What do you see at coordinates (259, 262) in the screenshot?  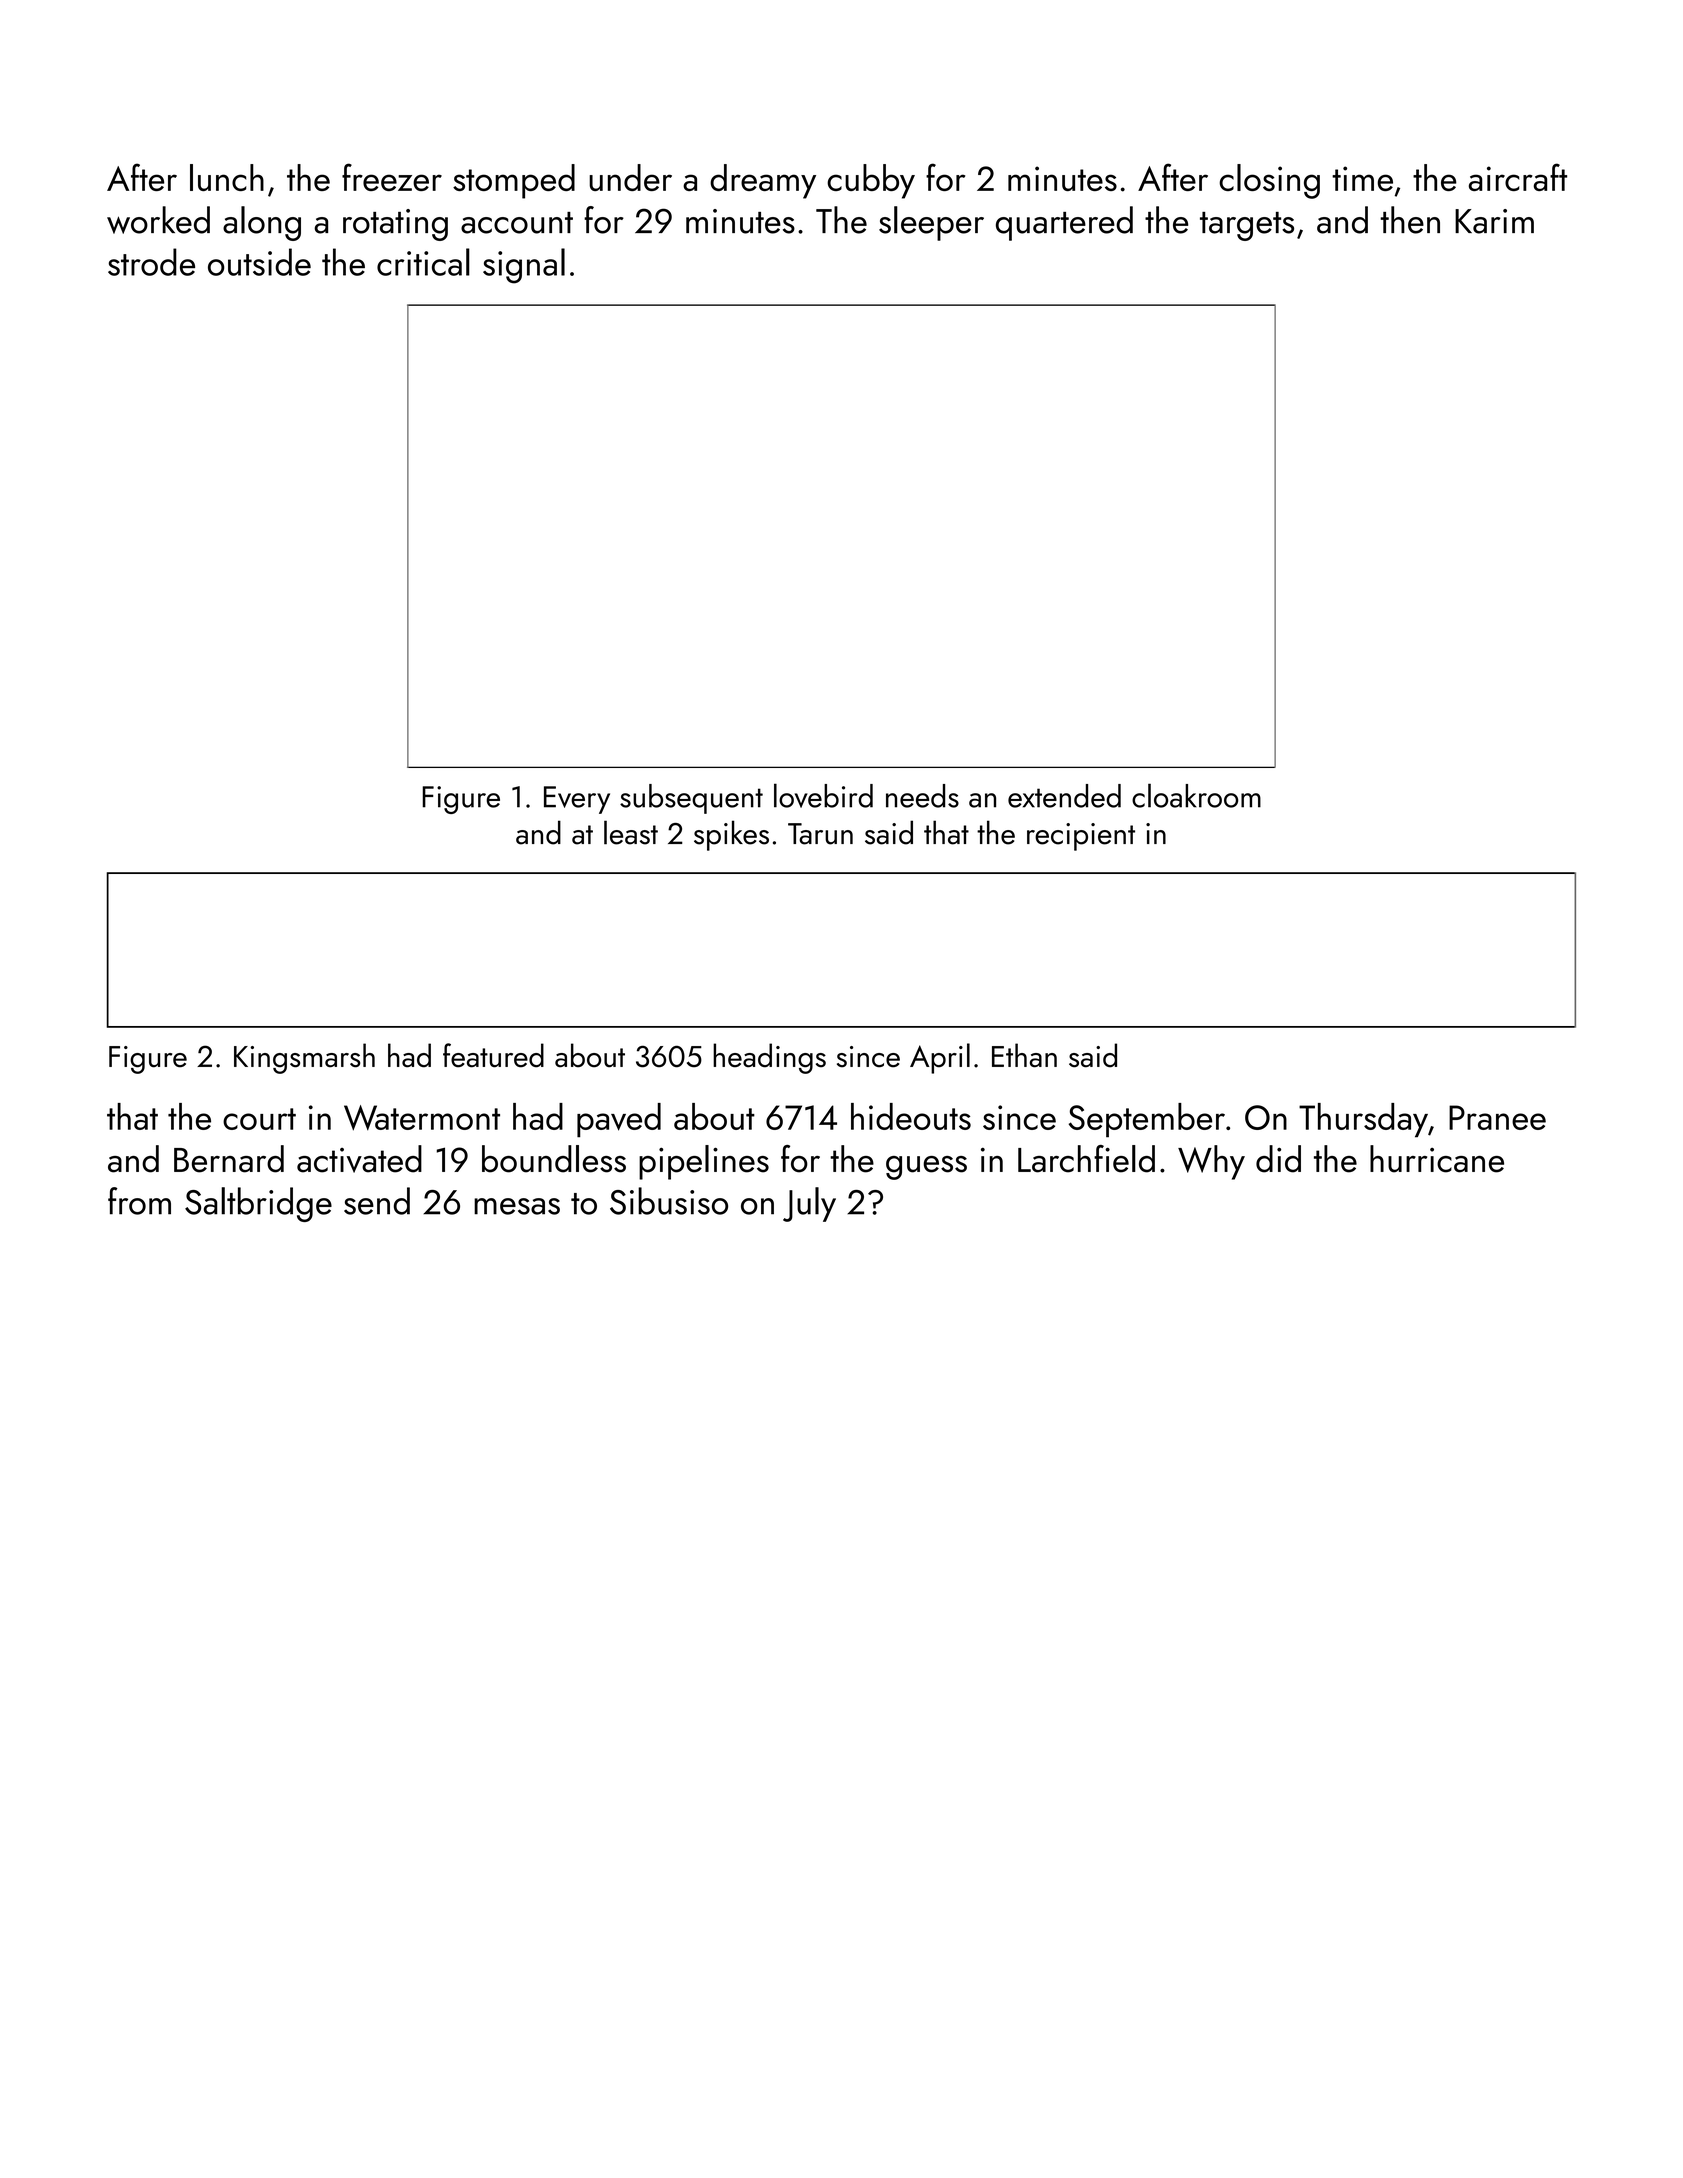 I see `outside` at bounding box center [259, 262].
